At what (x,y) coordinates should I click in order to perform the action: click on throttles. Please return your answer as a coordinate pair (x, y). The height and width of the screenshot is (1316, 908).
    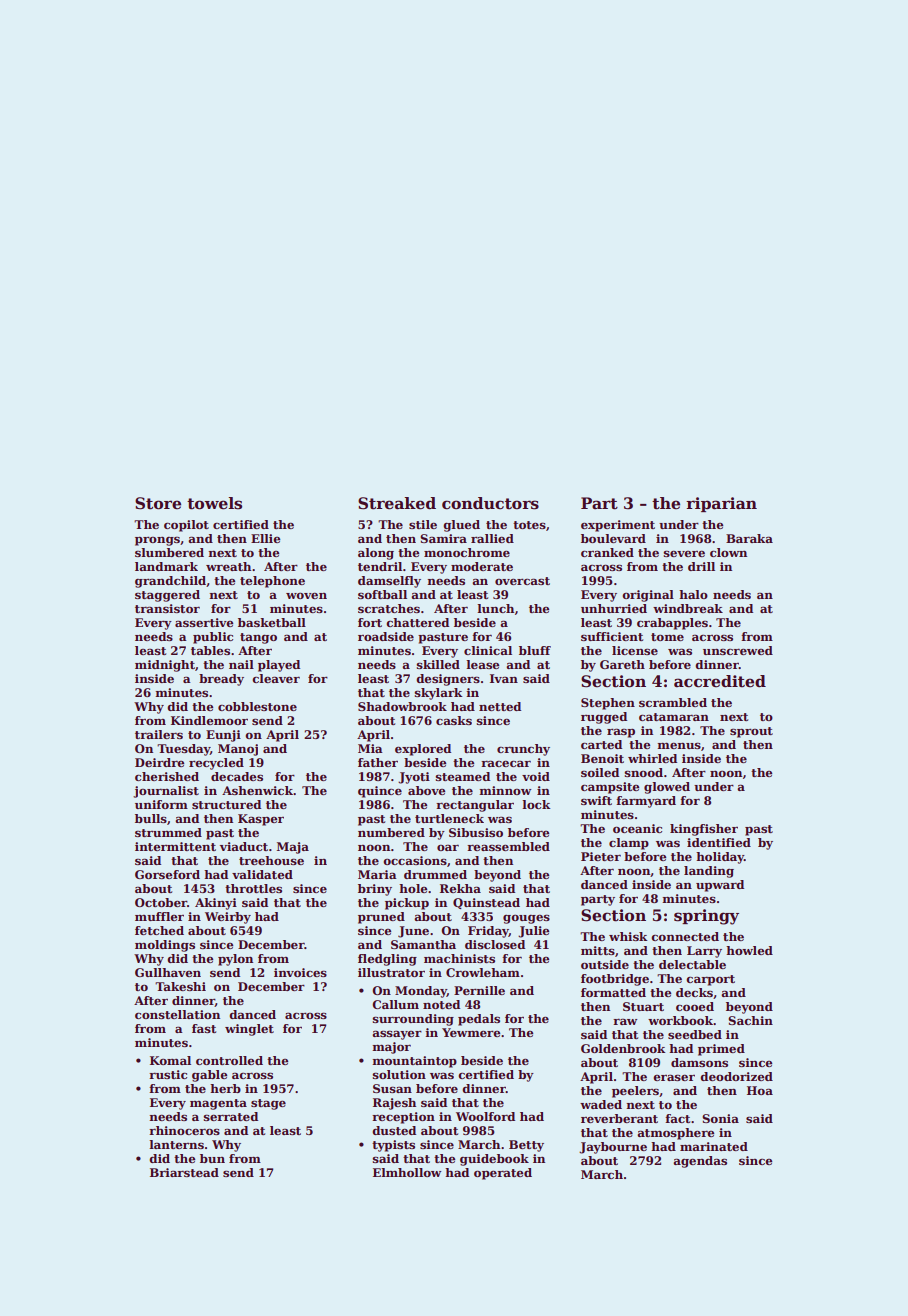
    Looking at the image, I should click on (253, 888).
